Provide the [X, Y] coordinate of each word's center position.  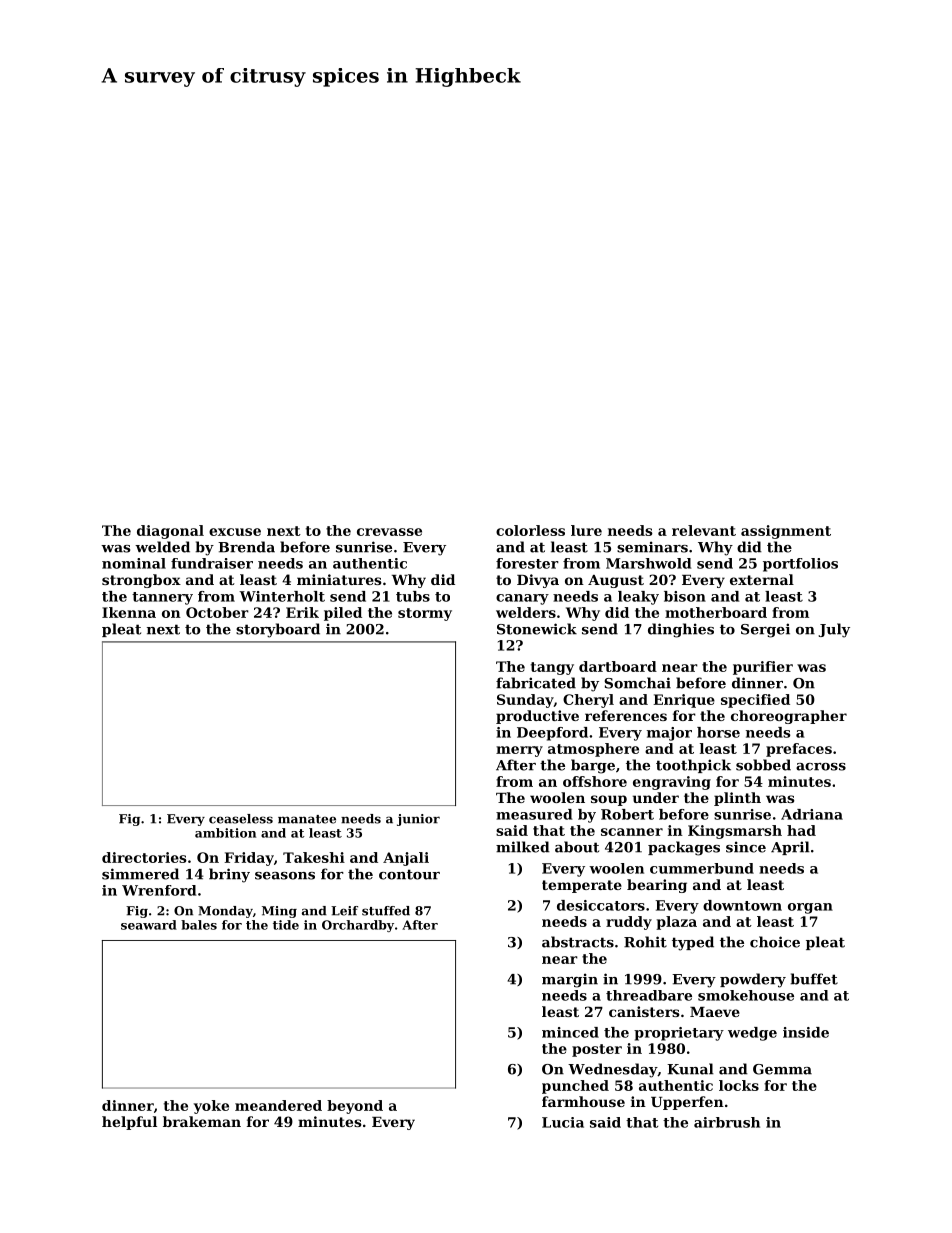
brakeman [202, 1121]
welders [526, 612]
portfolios [800, 565]
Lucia [563, 1122]
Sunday [525, 701]
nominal [134, 563]
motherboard [716, 612]
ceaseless [241, 819]
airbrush [727, 1122]
